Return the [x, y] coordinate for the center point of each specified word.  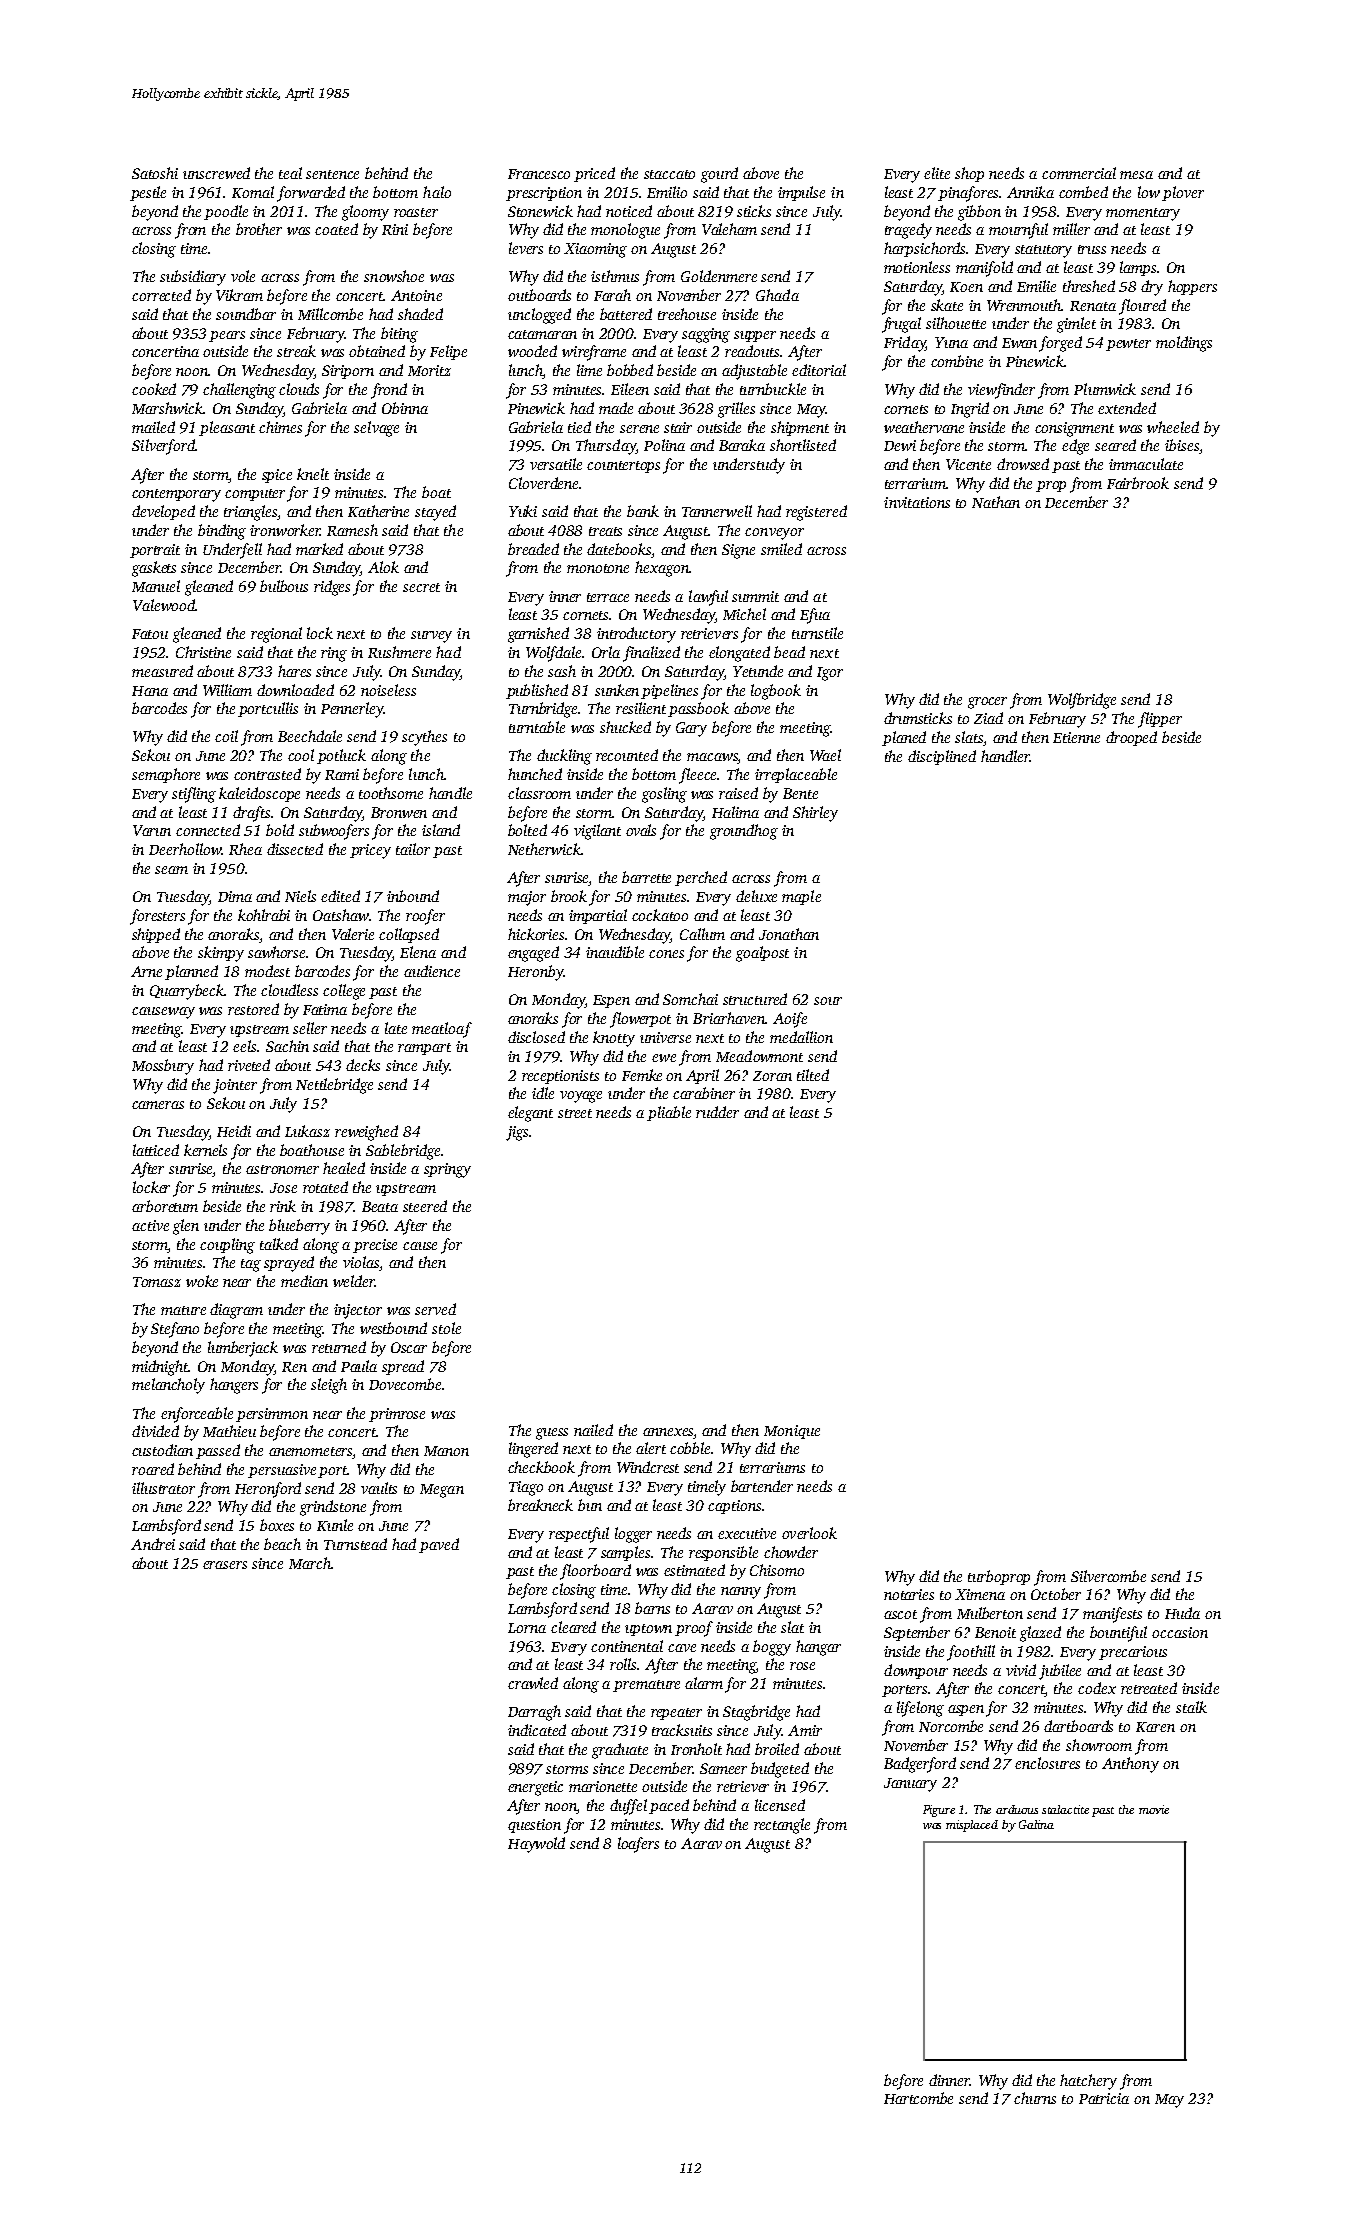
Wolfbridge [1082, 701]
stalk [1191, 1707]
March [310, 1563]
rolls [624, 1664]
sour [828, 1001]
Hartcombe [918, 2098]
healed [344, 1168]
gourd [719, 175]
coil [226, 736]
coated [336, 229]
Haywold [536, 1845]
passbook [698, 709]
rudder [717, 1112]
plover [1183, 193]
